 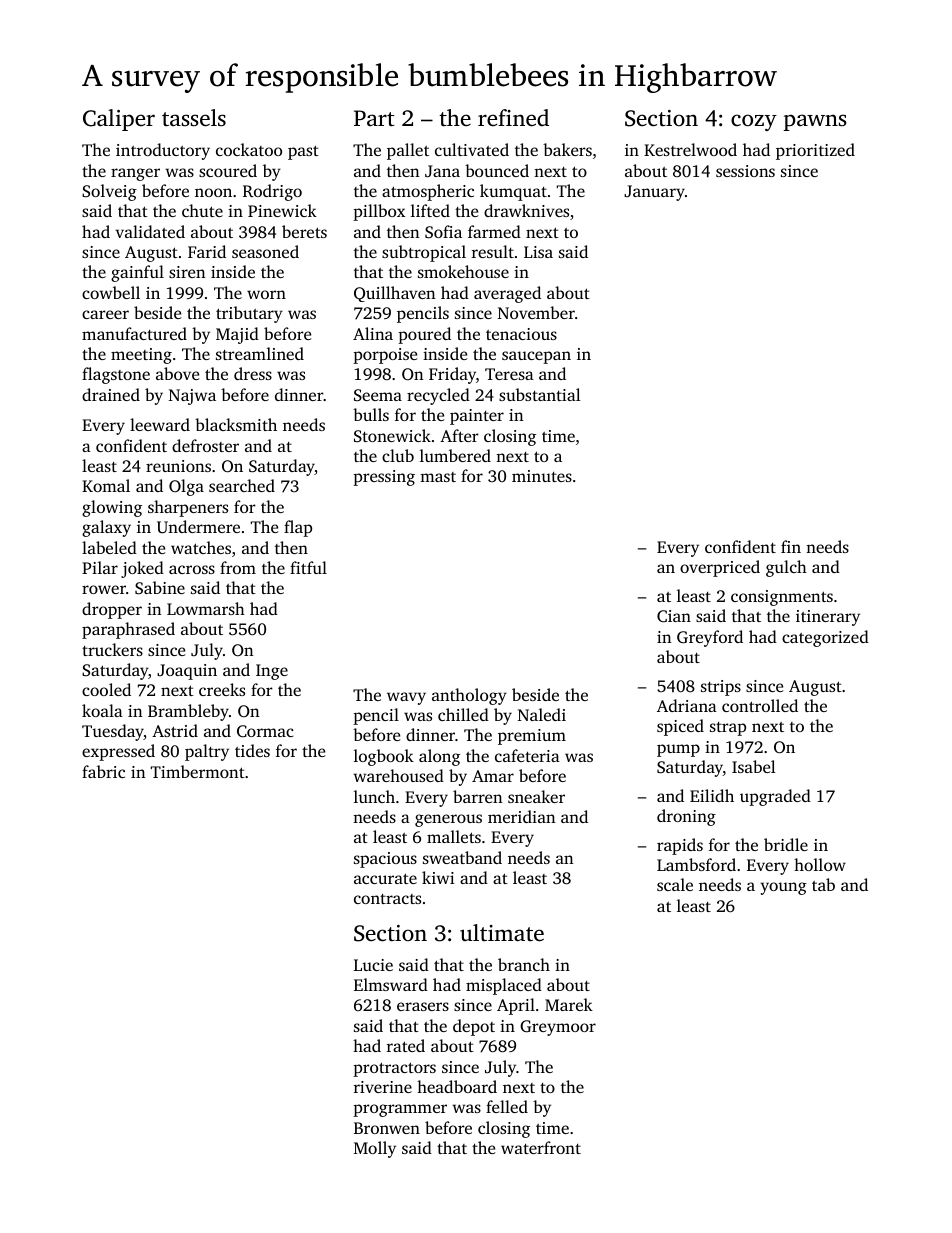 What do you see at coordinates (438, 877) in the screenshot?
I see `kiwi` at bounding box center [438, 877].
